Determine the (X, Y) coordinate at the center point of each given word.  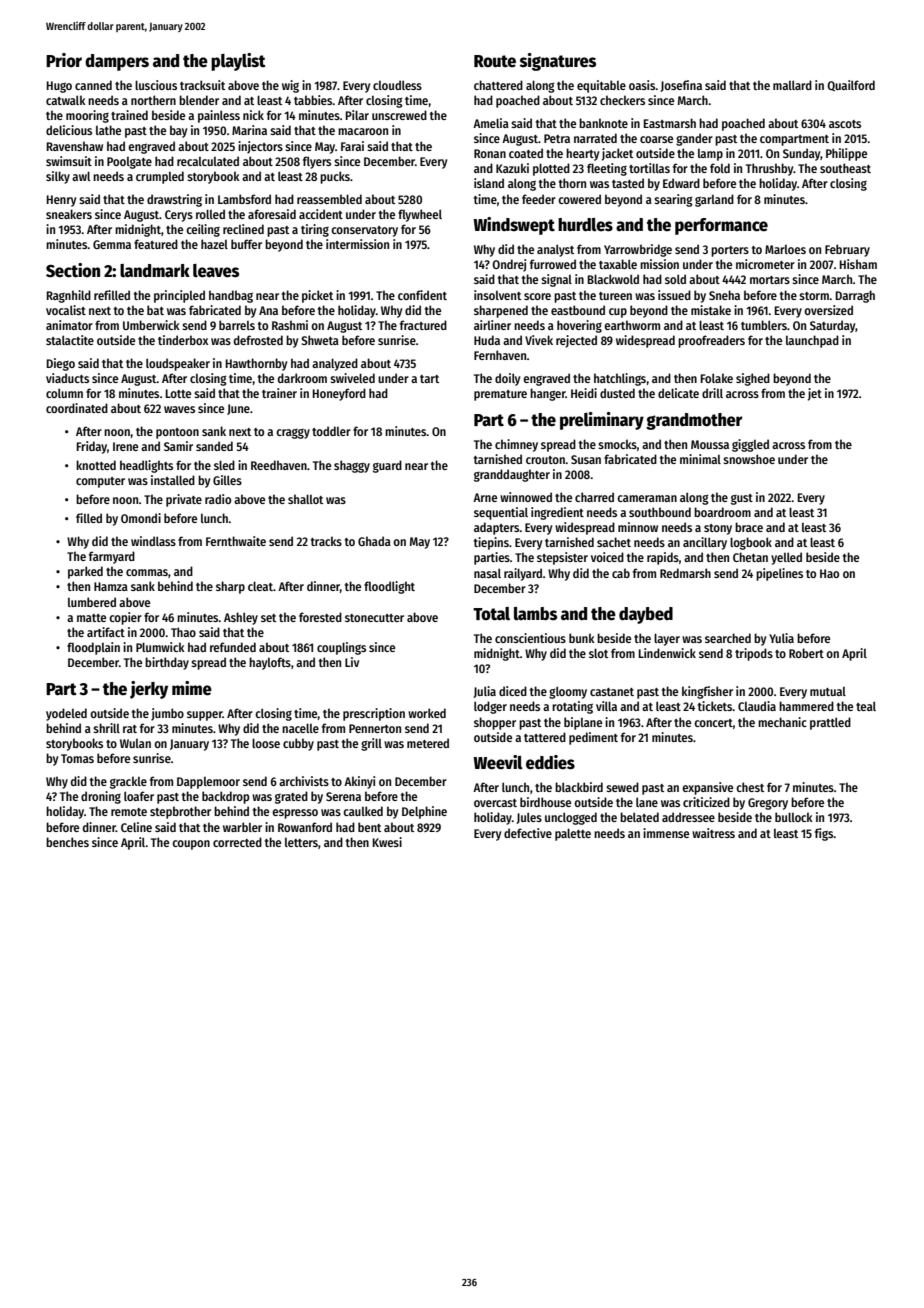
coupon (191, 845)
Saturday (832, 326)
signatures (558, 62)
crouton (545, 460)
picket (317, 296)
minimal (700, 459)
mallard (792, 85)
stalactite (70, 340)
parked (85, 572)
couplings (341, 648)
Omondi (141, 518)
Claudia (757, 706)
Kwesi (387, 842)
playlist (238, 62)
